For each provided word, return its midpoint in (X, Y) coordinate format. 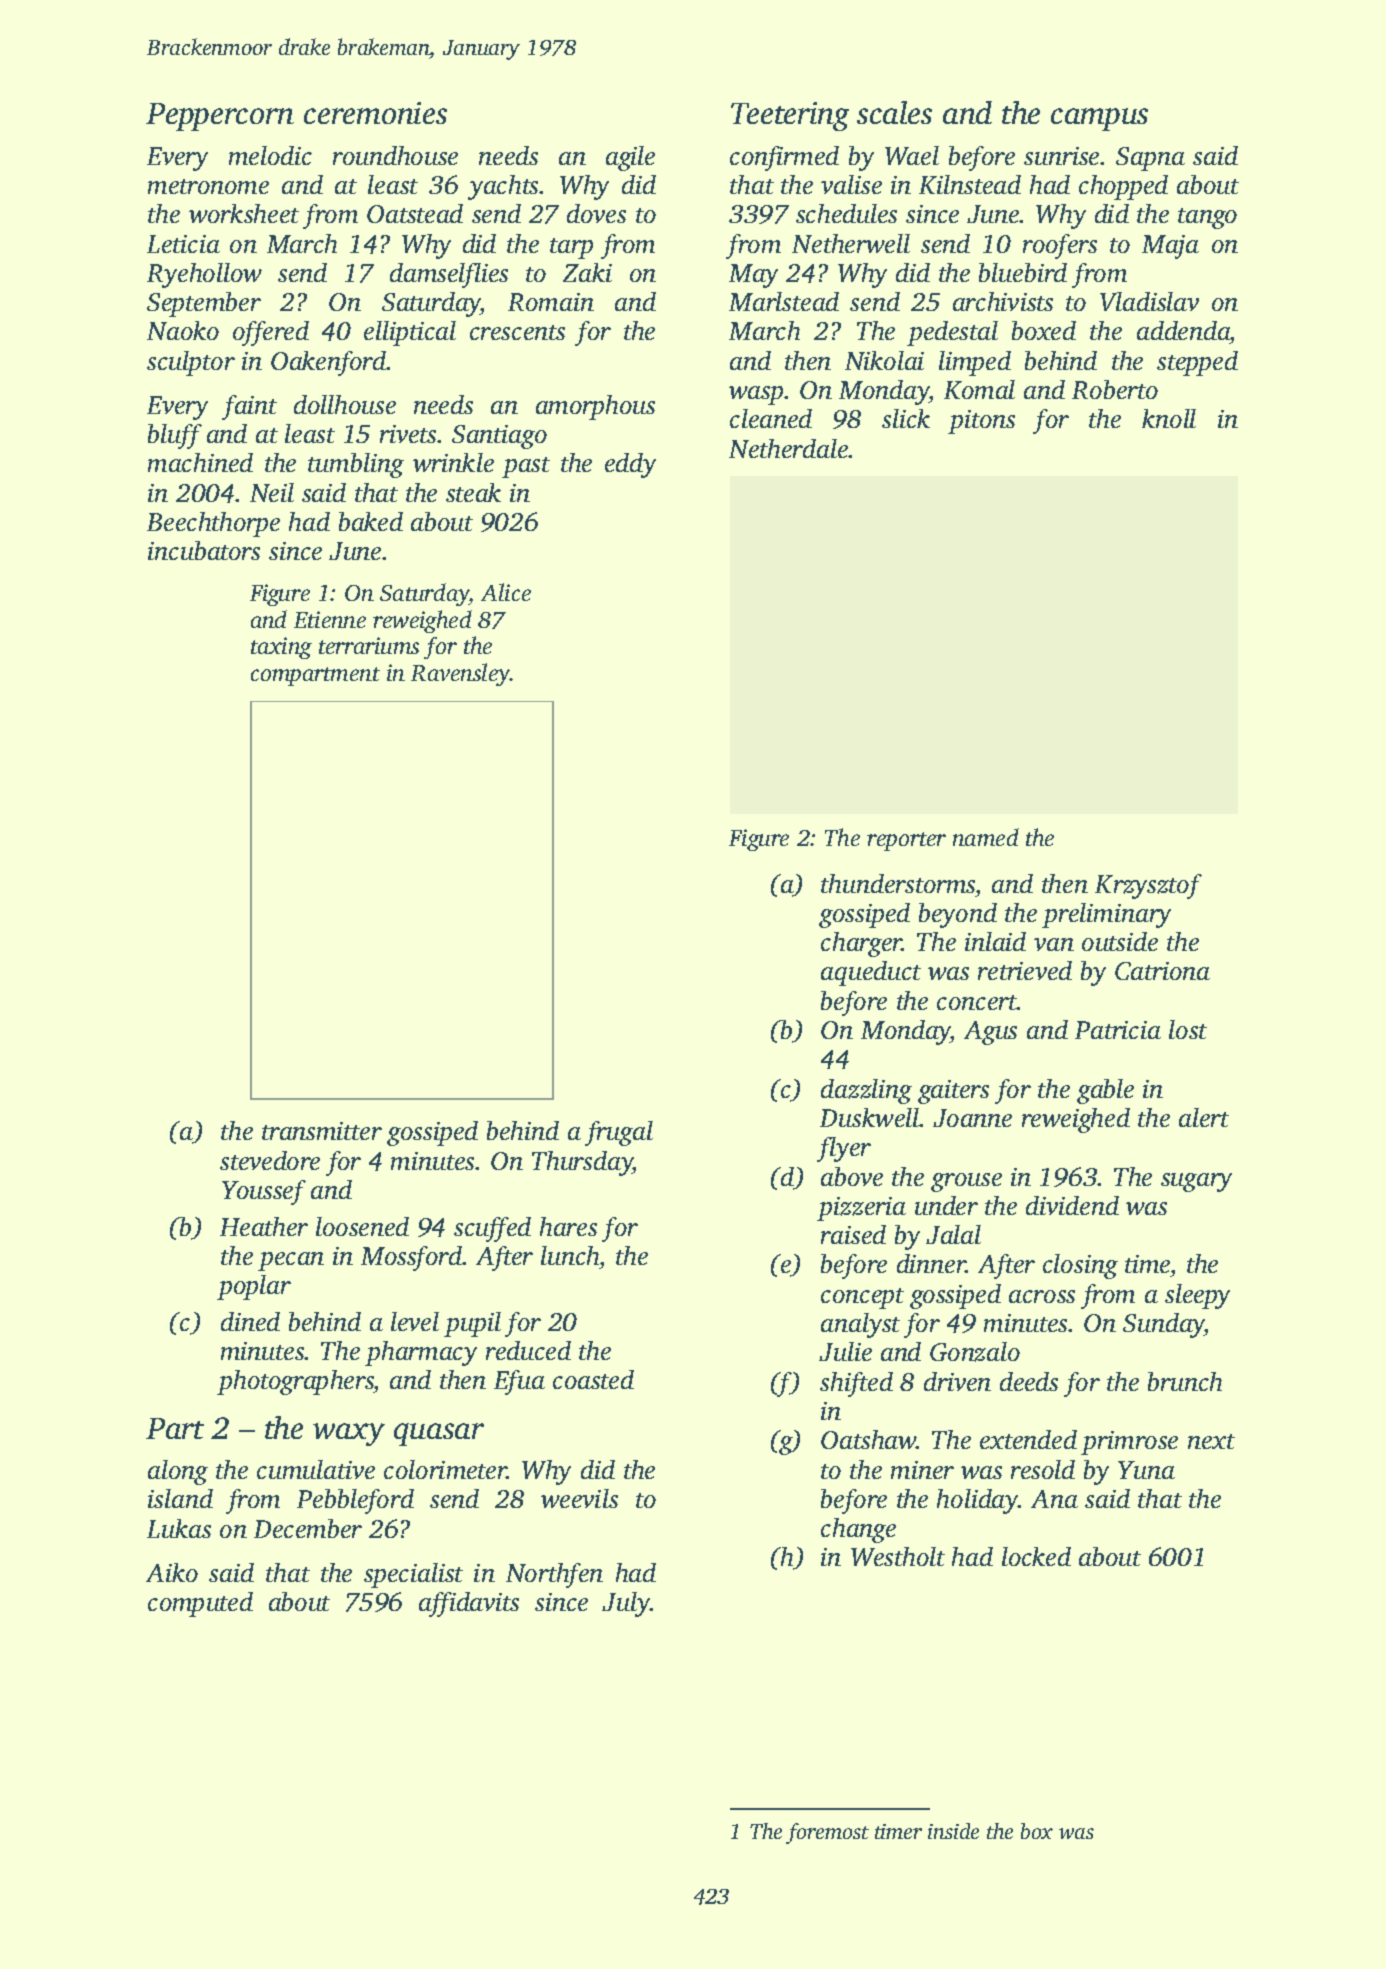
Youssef (264, 1192)
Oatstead (415, 213)
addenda (1183, 332)
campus (1099, 119)
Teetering (790, 116)
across (1042, 1296)
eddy (630, 465)
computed (200, 1604)
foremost (827, 1833)
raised (853, 1234)
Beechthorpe (213, 524)
